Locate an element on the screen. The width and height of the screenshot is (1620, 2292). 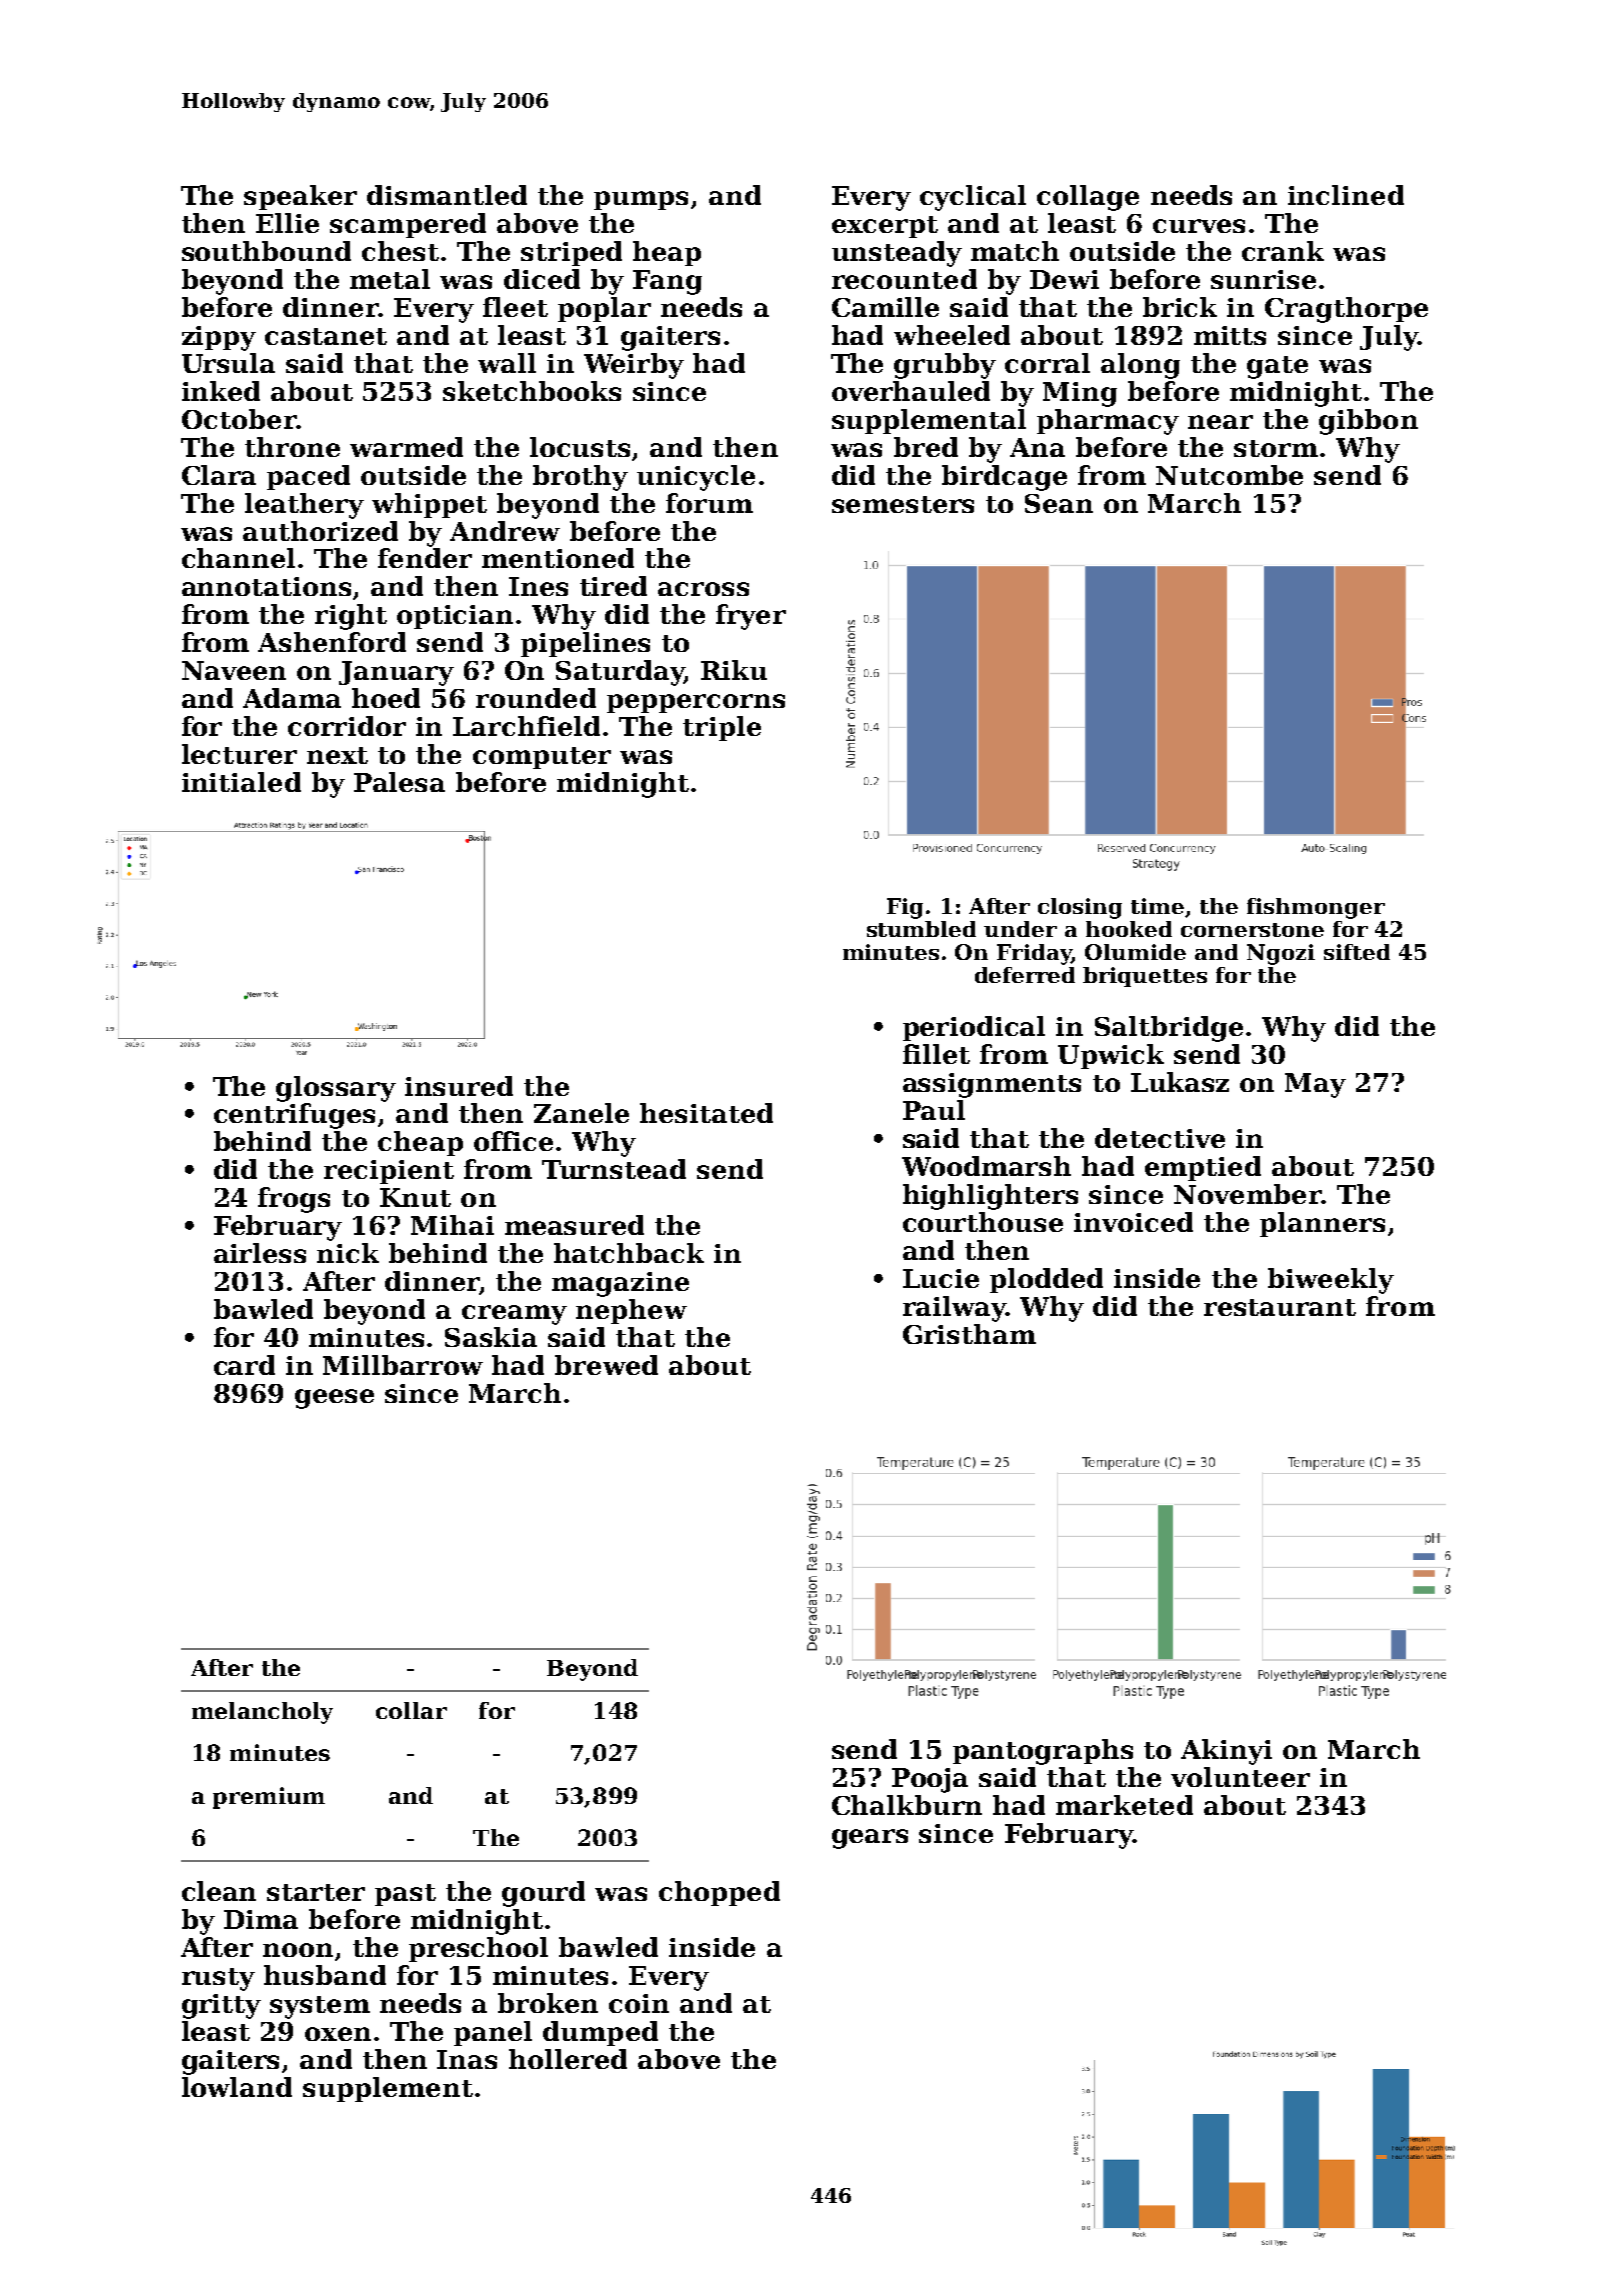
pharmacy is located at coordinates (1108, 422).
